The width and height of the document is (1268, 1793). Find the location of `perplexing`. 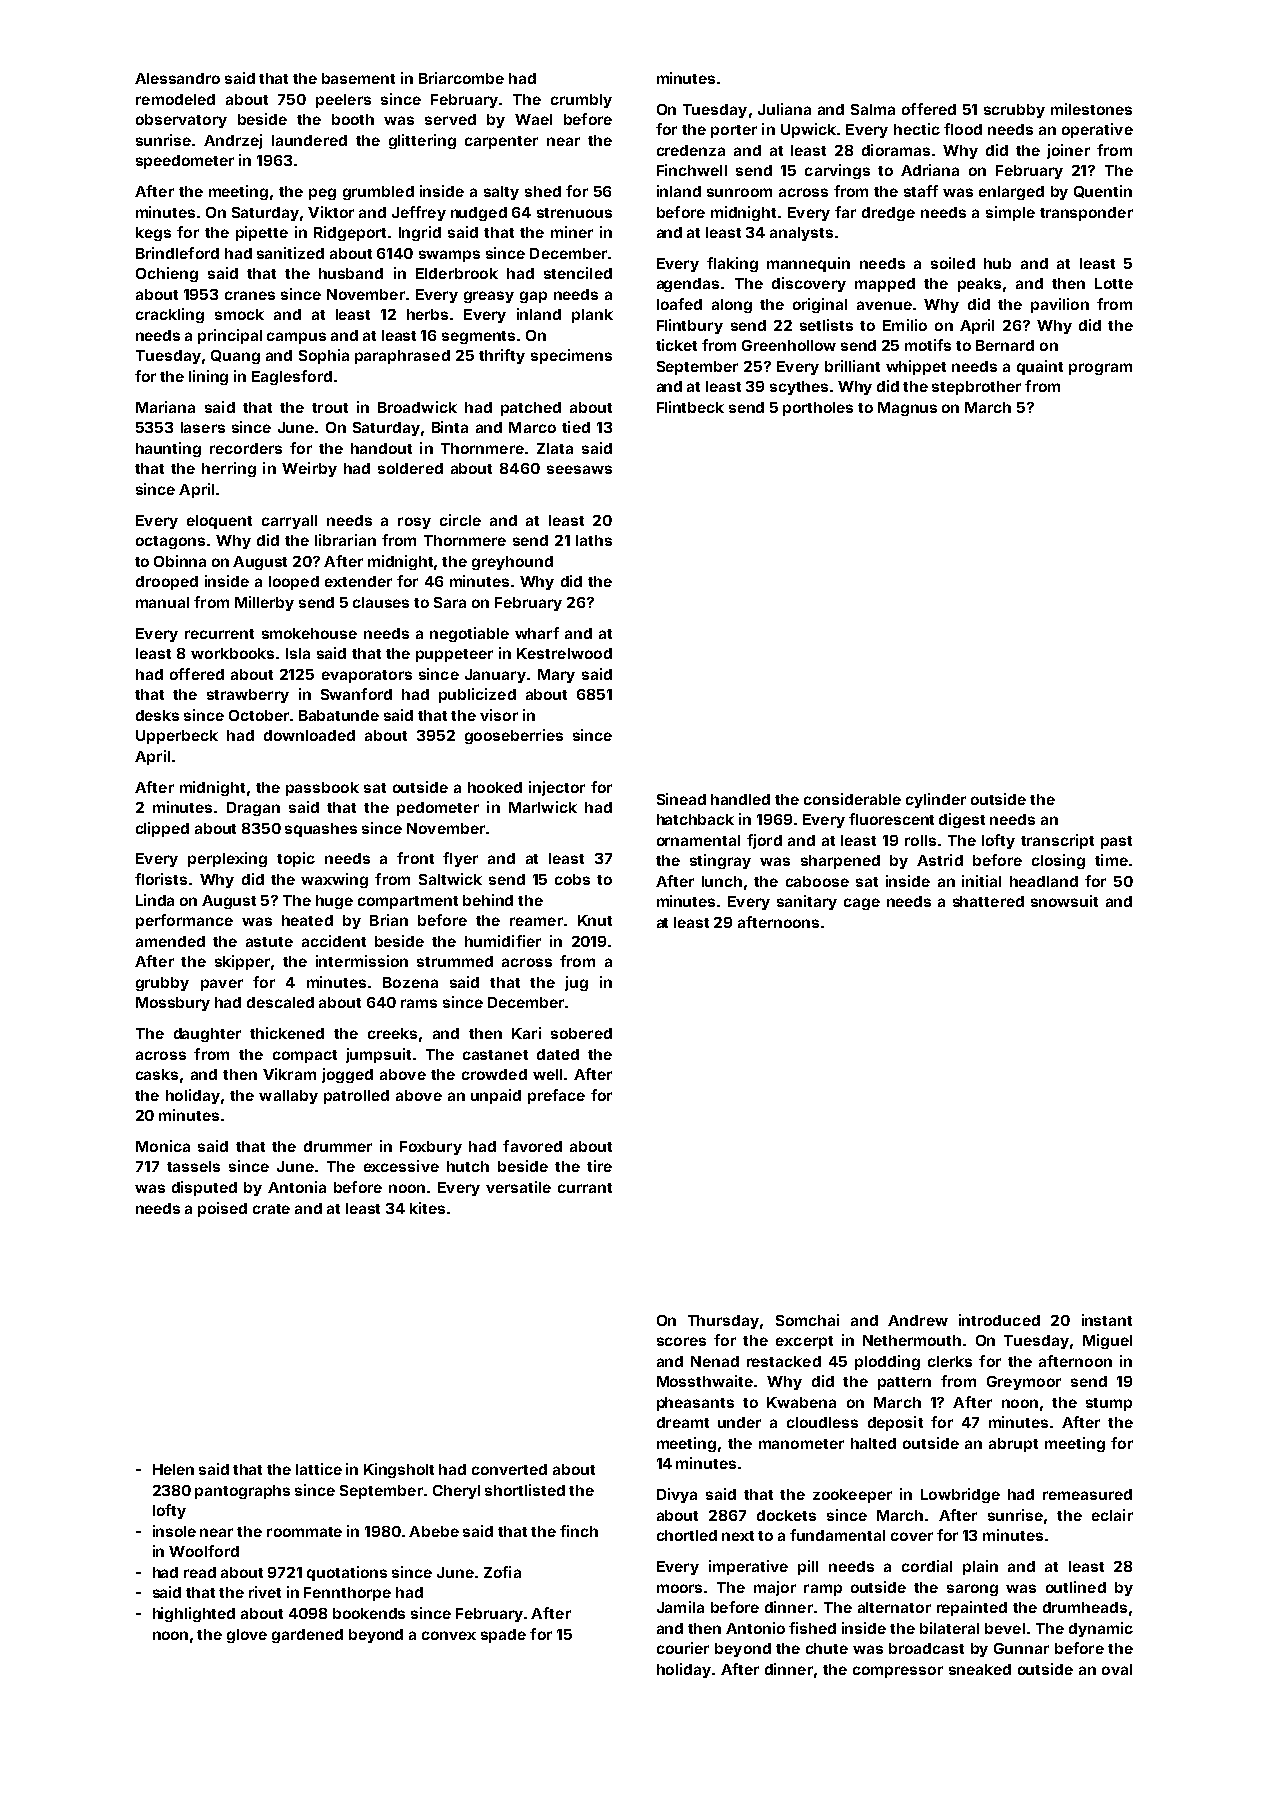

perplexing is located at coordinates (227, 859).
